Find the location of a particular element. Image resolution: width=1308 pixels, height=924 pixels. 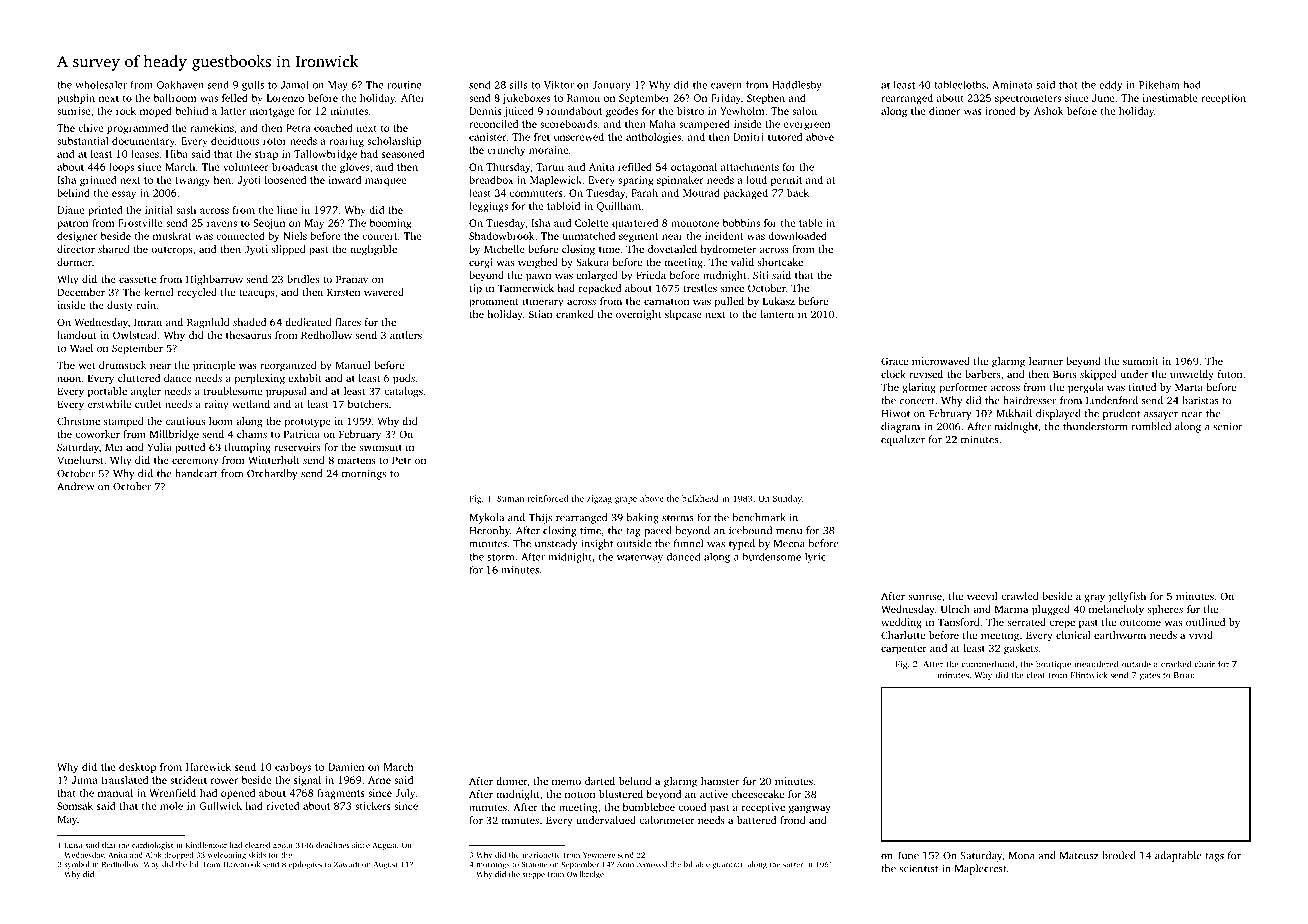

bistro is located at coordinates (690, 111).
